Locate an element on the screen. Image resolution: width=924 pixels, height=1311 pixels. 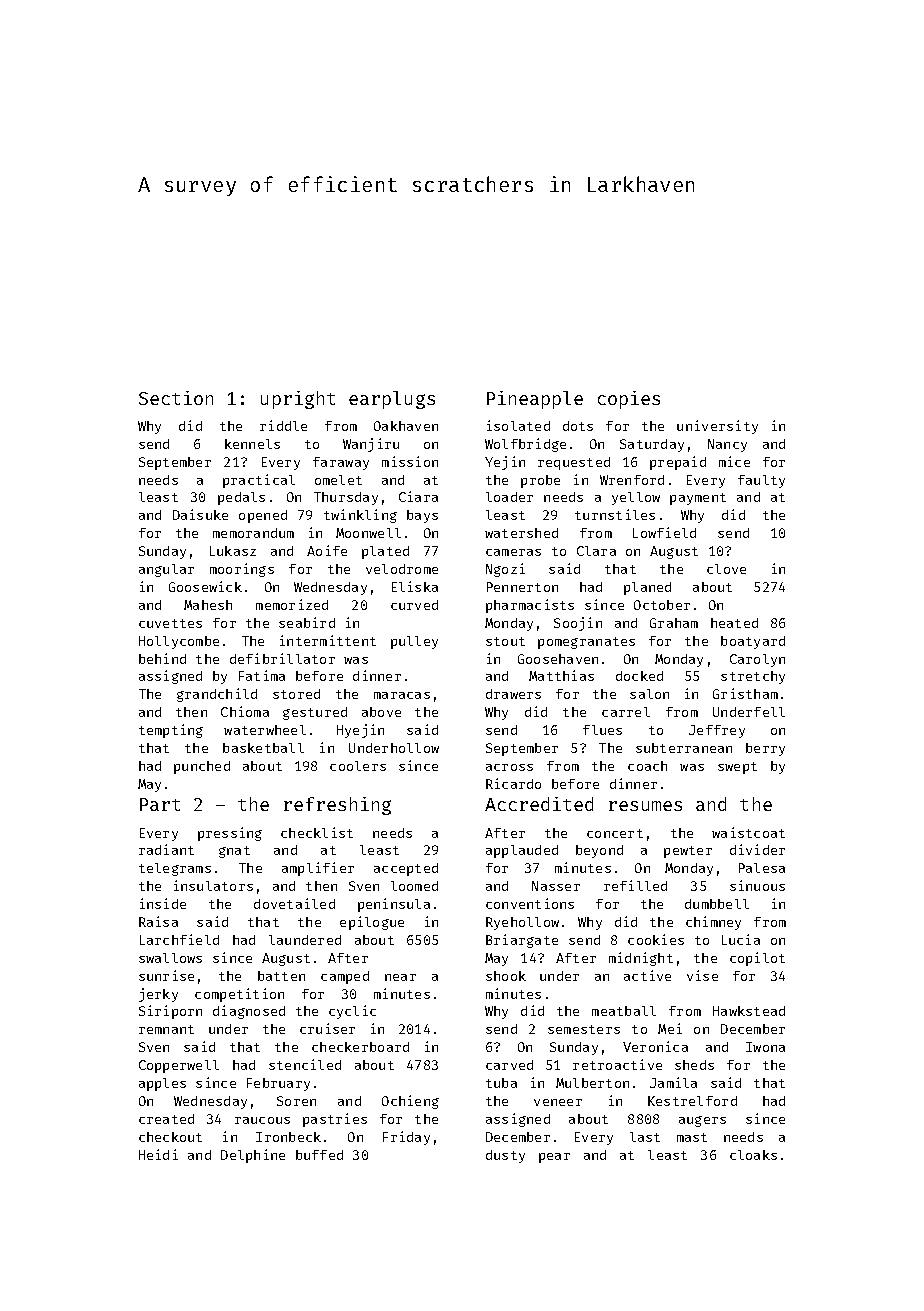
earplugs is located at coordinates (392, 400).
